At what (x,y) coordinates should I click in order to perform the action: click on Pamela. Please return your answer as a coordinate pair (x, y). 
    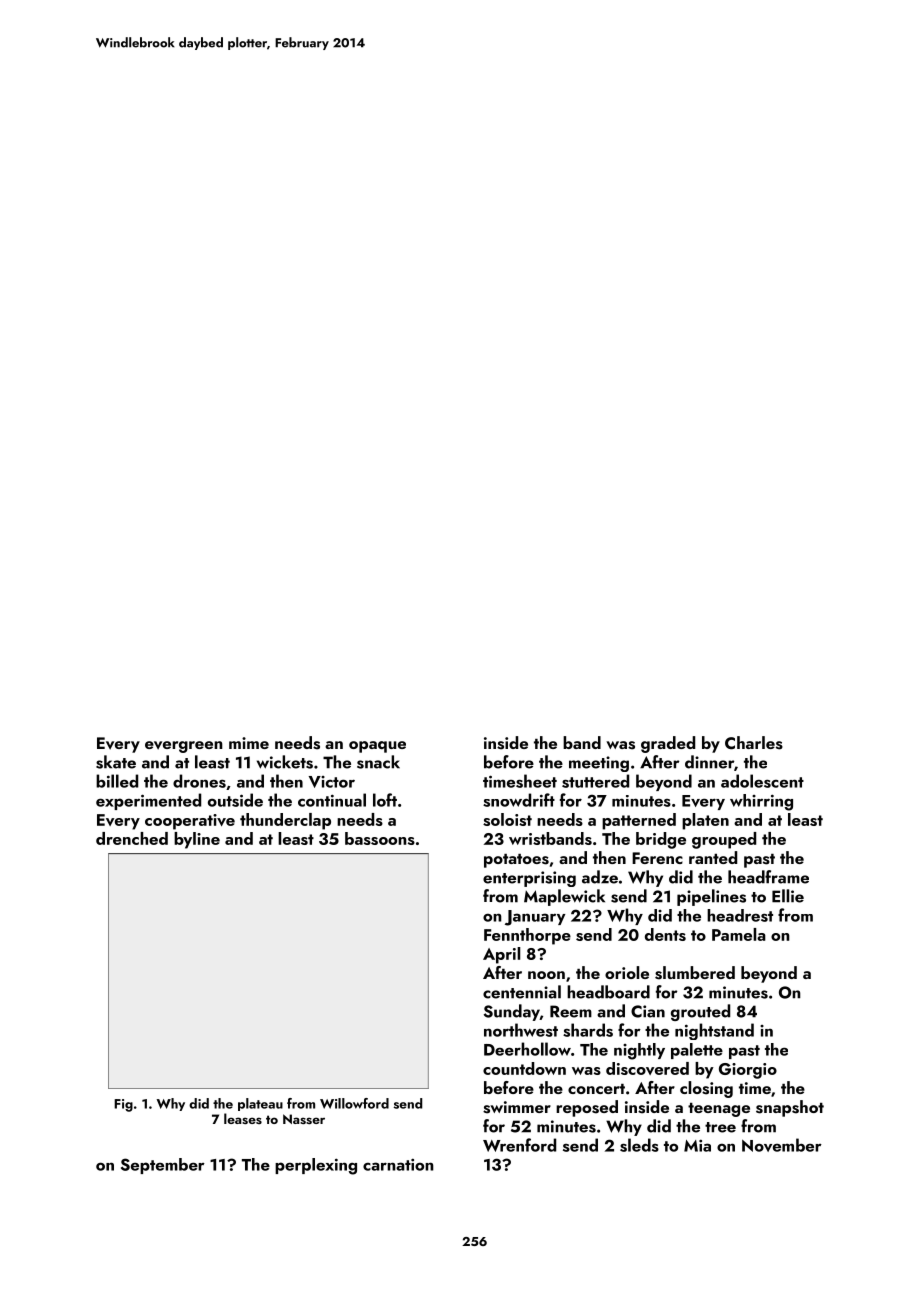
    Looking at the image, I should click on (739, 934).
